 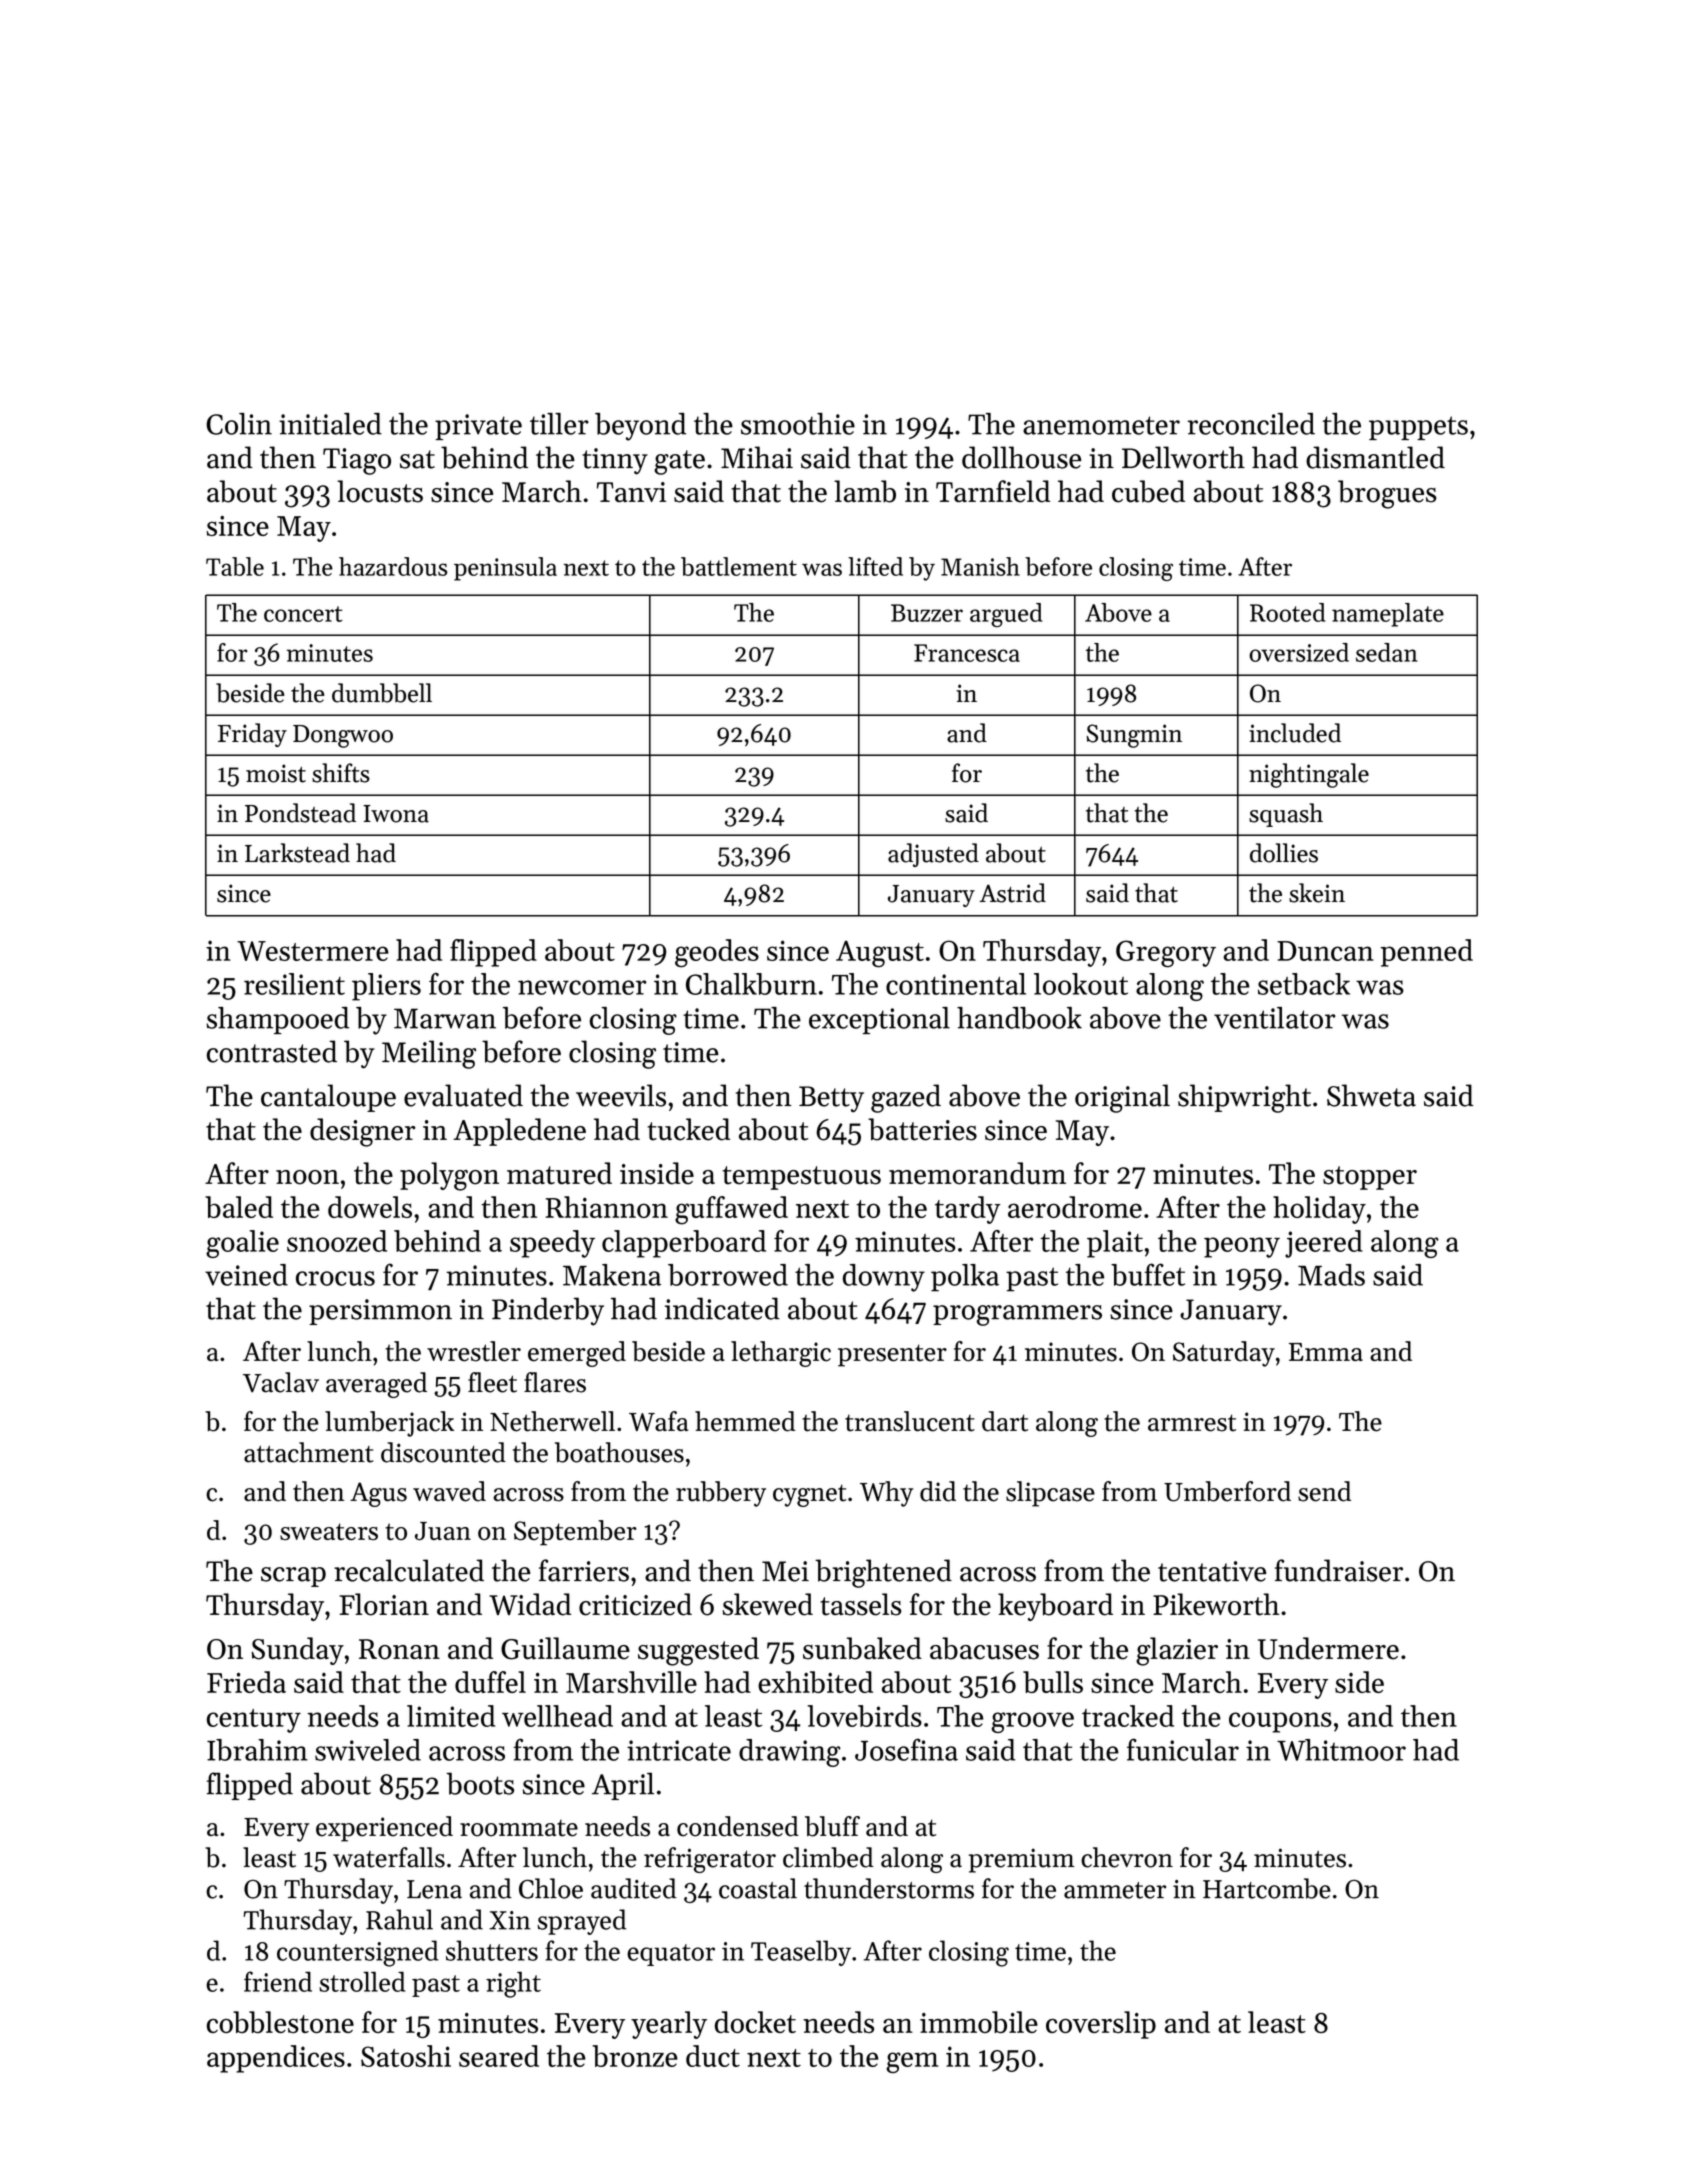 What do you see at coordinates (721, 1494) in the image?
I see `rubbery` at bounding box center [721, 1494].
